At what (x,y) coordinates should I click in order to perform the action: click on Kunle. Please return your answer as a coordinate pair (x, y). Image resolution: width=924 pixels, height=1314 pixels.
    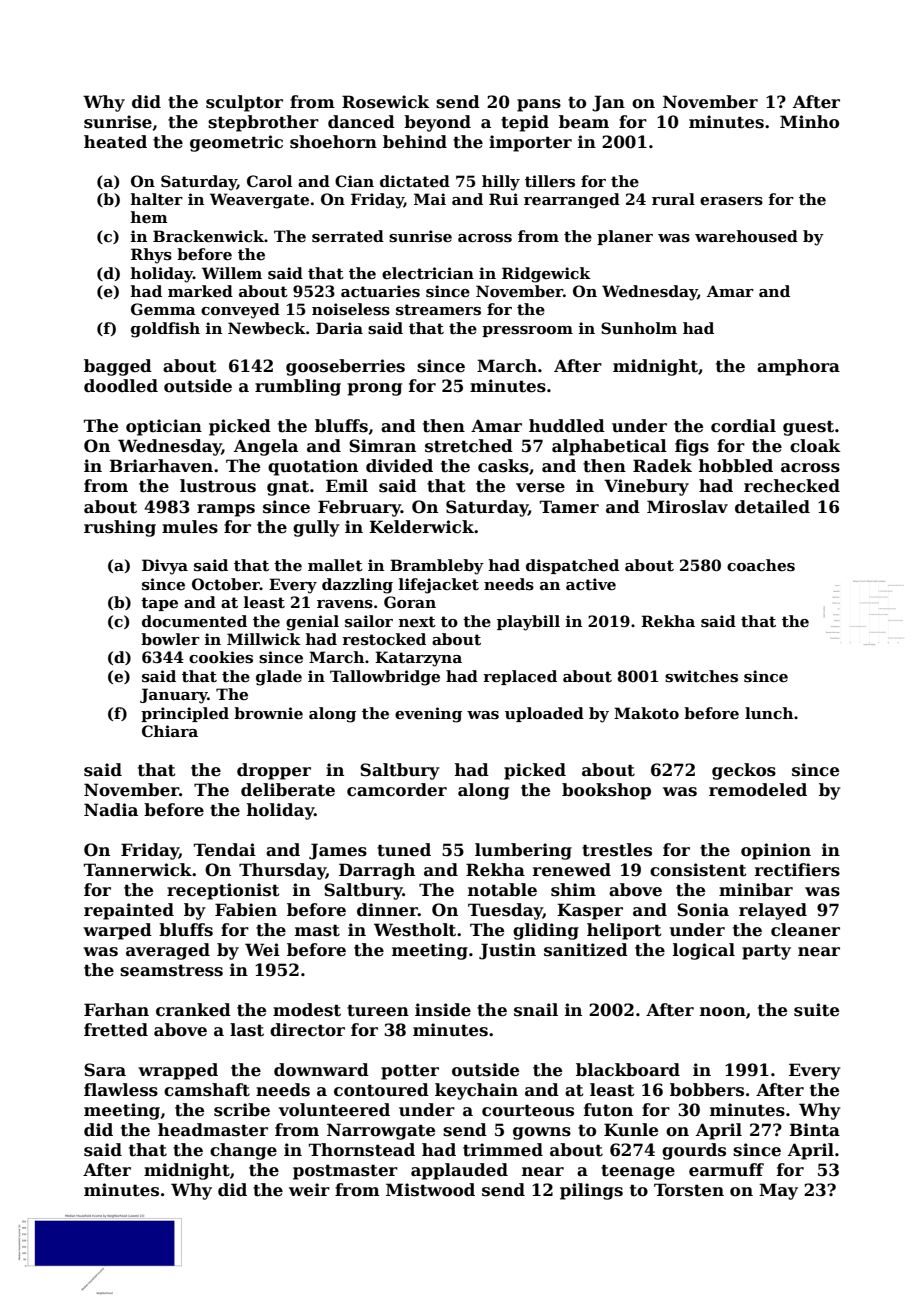
    Looking at the image, I should click on (631, 1130).
